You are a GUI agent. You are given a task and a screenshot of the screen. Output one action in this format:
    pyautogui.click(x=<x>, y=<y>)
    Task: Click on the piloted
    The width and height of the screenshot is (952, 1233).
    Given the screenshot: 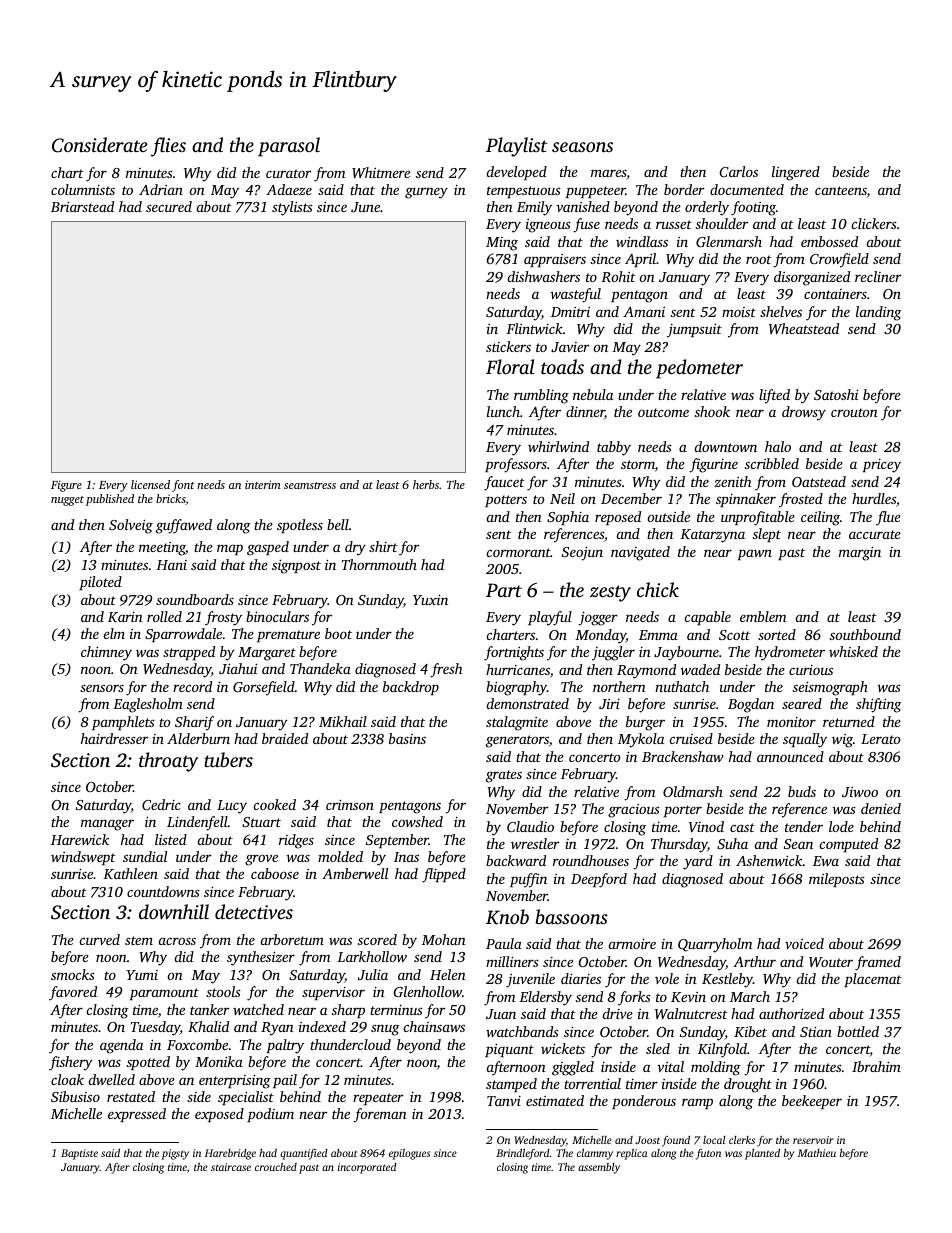 What is the action you would take?
    pyautogui.click(x=100, y=583)
